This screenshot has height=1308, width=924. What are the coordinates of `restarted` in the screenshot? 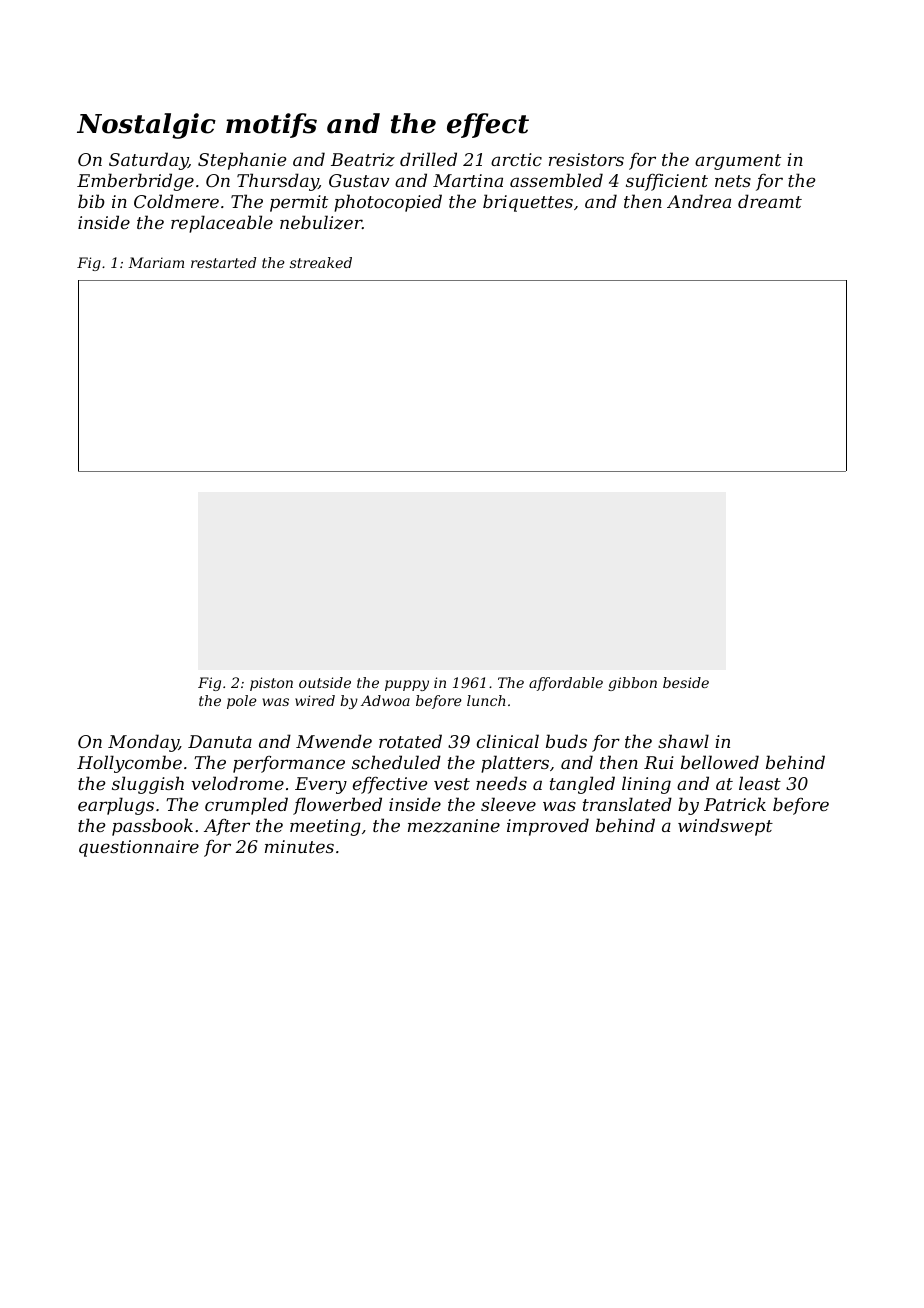 It's located at (223, 262).
